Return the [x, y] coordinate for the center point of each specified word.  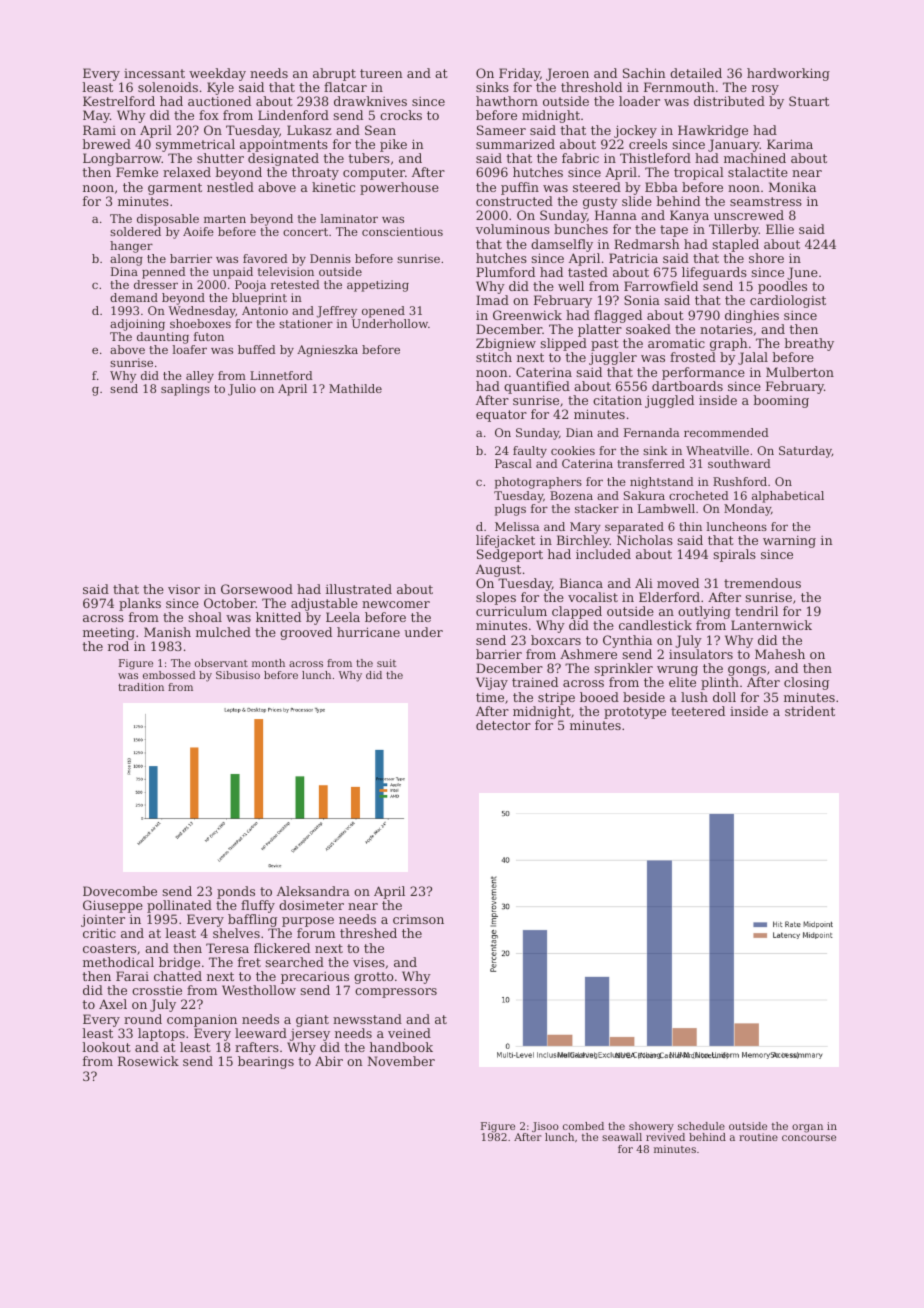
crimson [418, 919]
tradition [141, 687]
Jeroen [567, 74]
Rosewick [148, 1061]
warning [789, 541]
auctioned [219, 101]
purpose [308, 922]
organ [807, 1128]
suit [386, 663]
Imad [492, 300]
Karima [790, 144]
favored [265, 258]
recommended [726, 432]
